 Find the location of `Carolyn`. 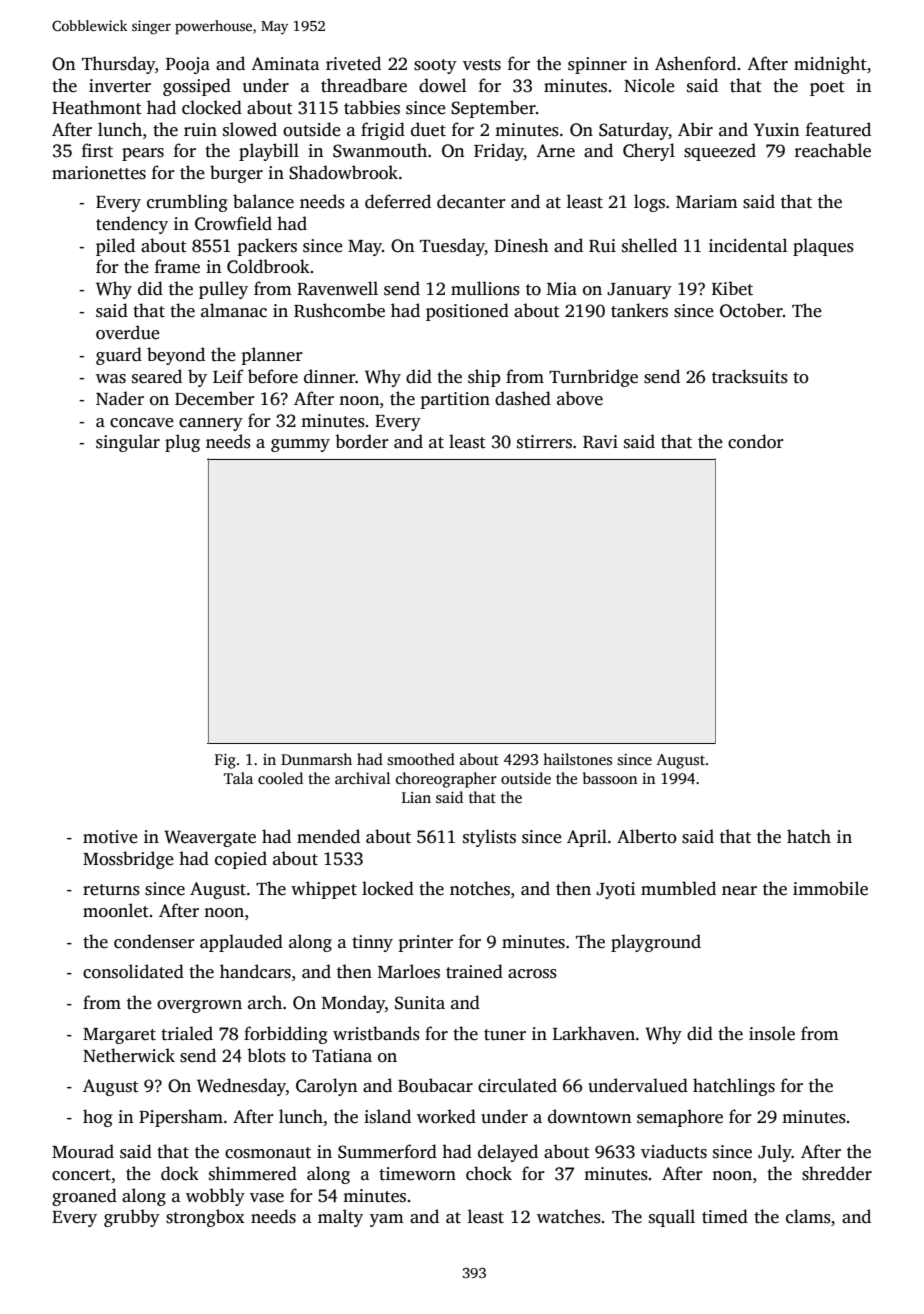

Carolyn is located at coordinates (326, 1087).
